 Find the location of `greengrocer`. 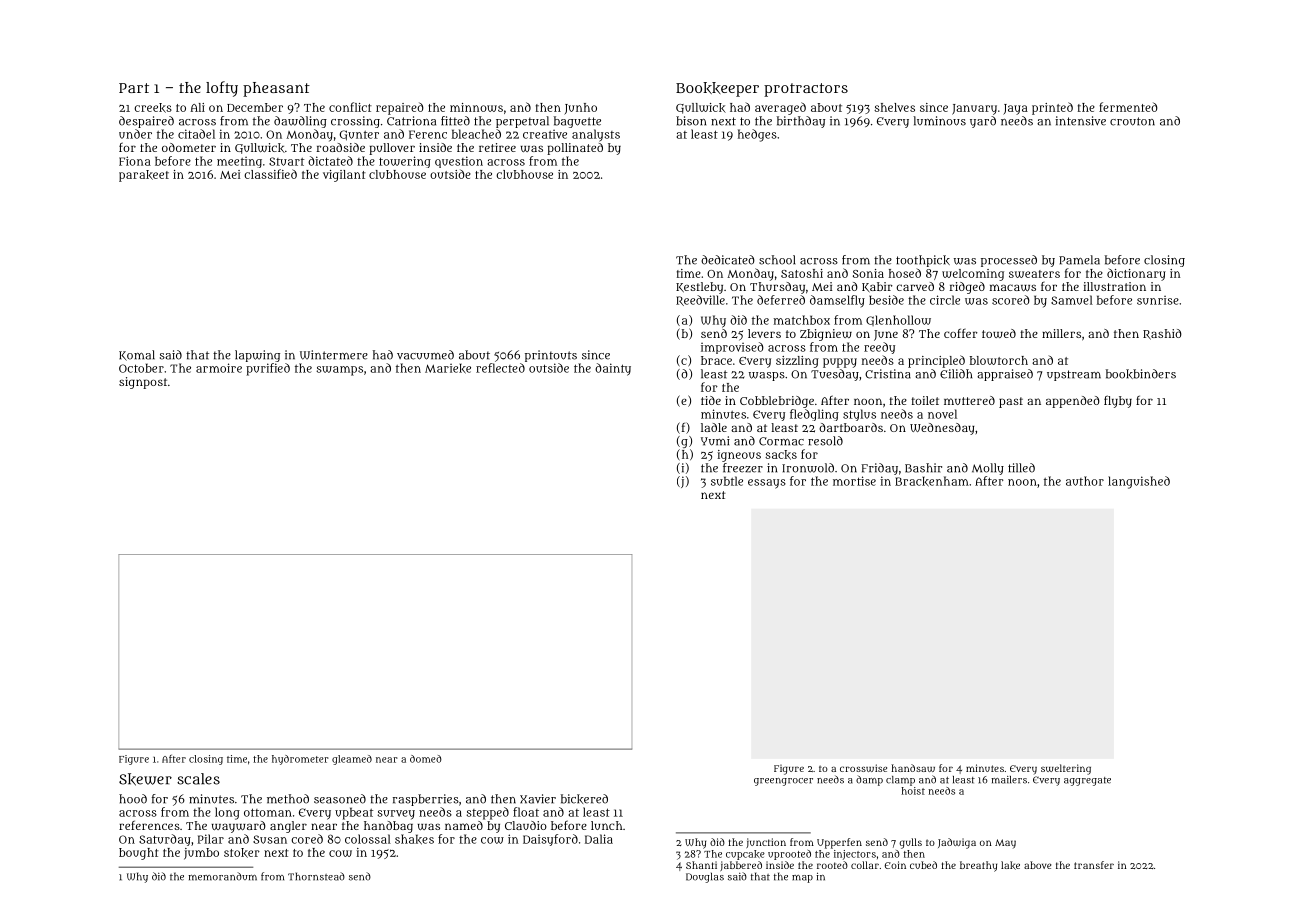

greengrocer is located at coordinates (783, 782).
